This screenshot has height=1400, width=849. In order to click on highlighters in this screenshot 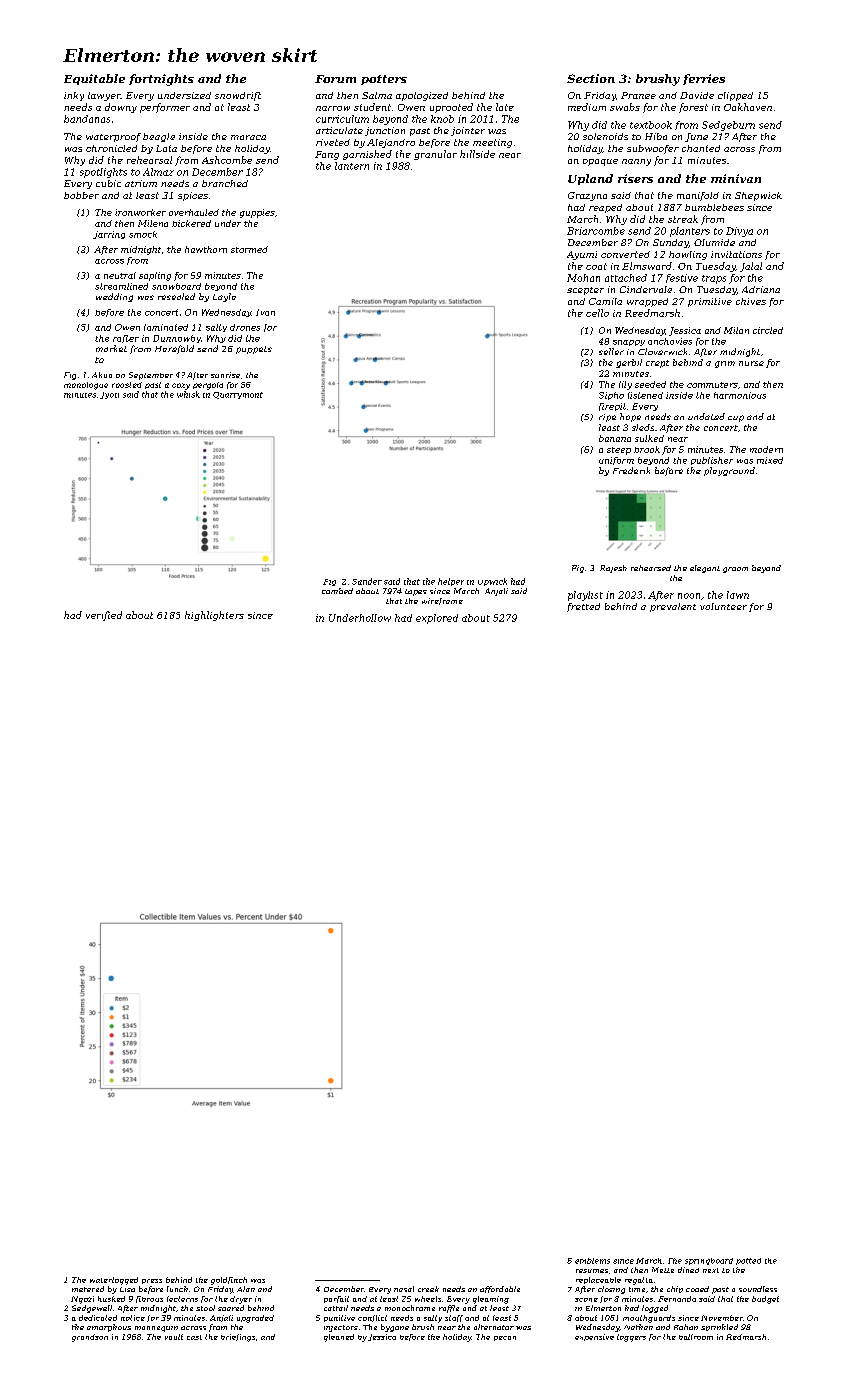, I will do `click(214, 616)`.
